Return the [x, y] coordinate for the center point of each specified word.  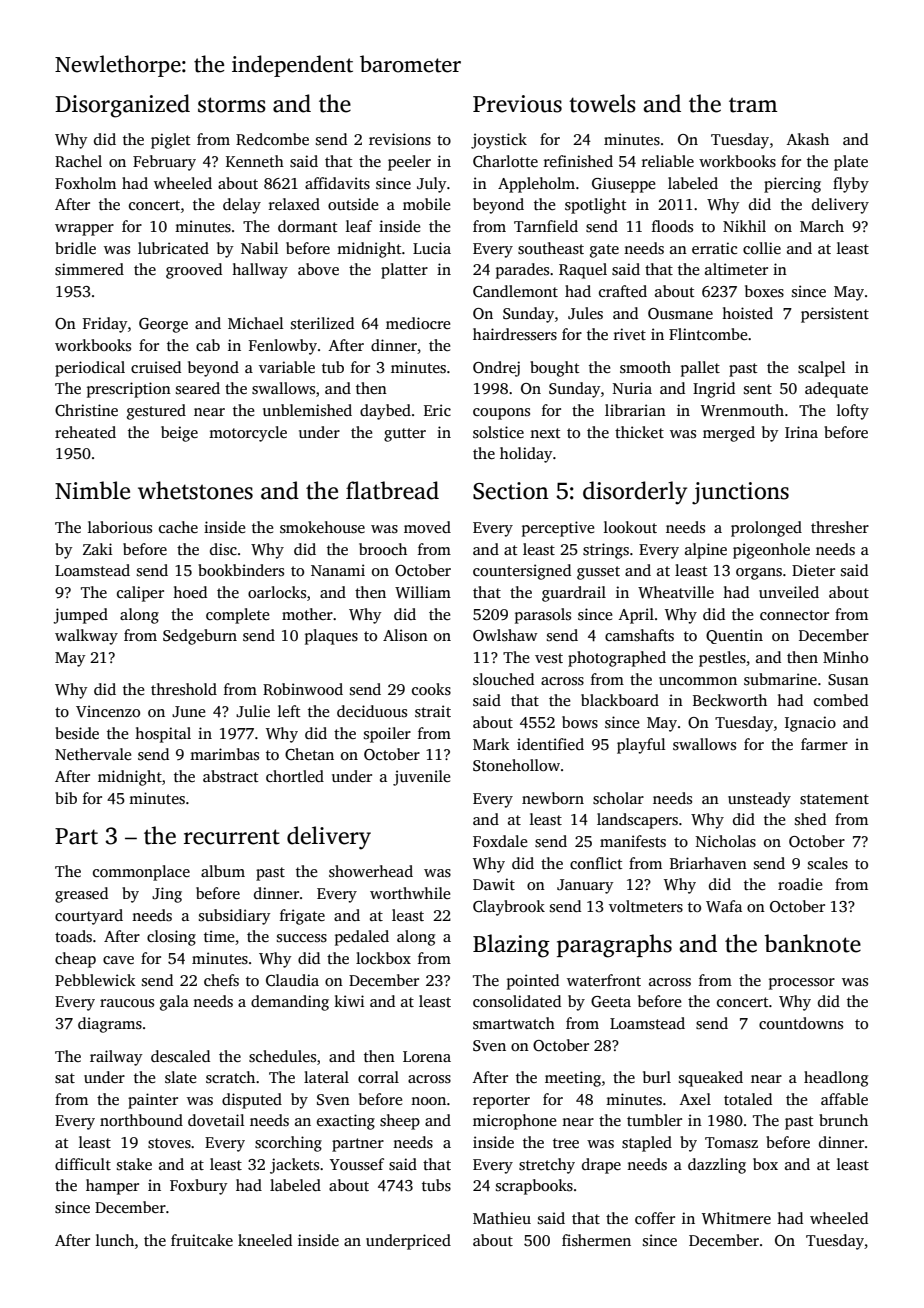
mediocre [418, 323]
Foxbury [199, 1187]
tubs [436, 1185]
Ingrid [714, 390]
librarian [635, 410]
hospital [163, 735]
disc [223, 549]
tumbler [654, 1120]
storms [232, 105]
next [545, 433]
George [163, 325]
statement [834, 799]
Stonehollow [516, 765]
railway [116, 1058]
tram [753, 105]
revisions [400, 139]
